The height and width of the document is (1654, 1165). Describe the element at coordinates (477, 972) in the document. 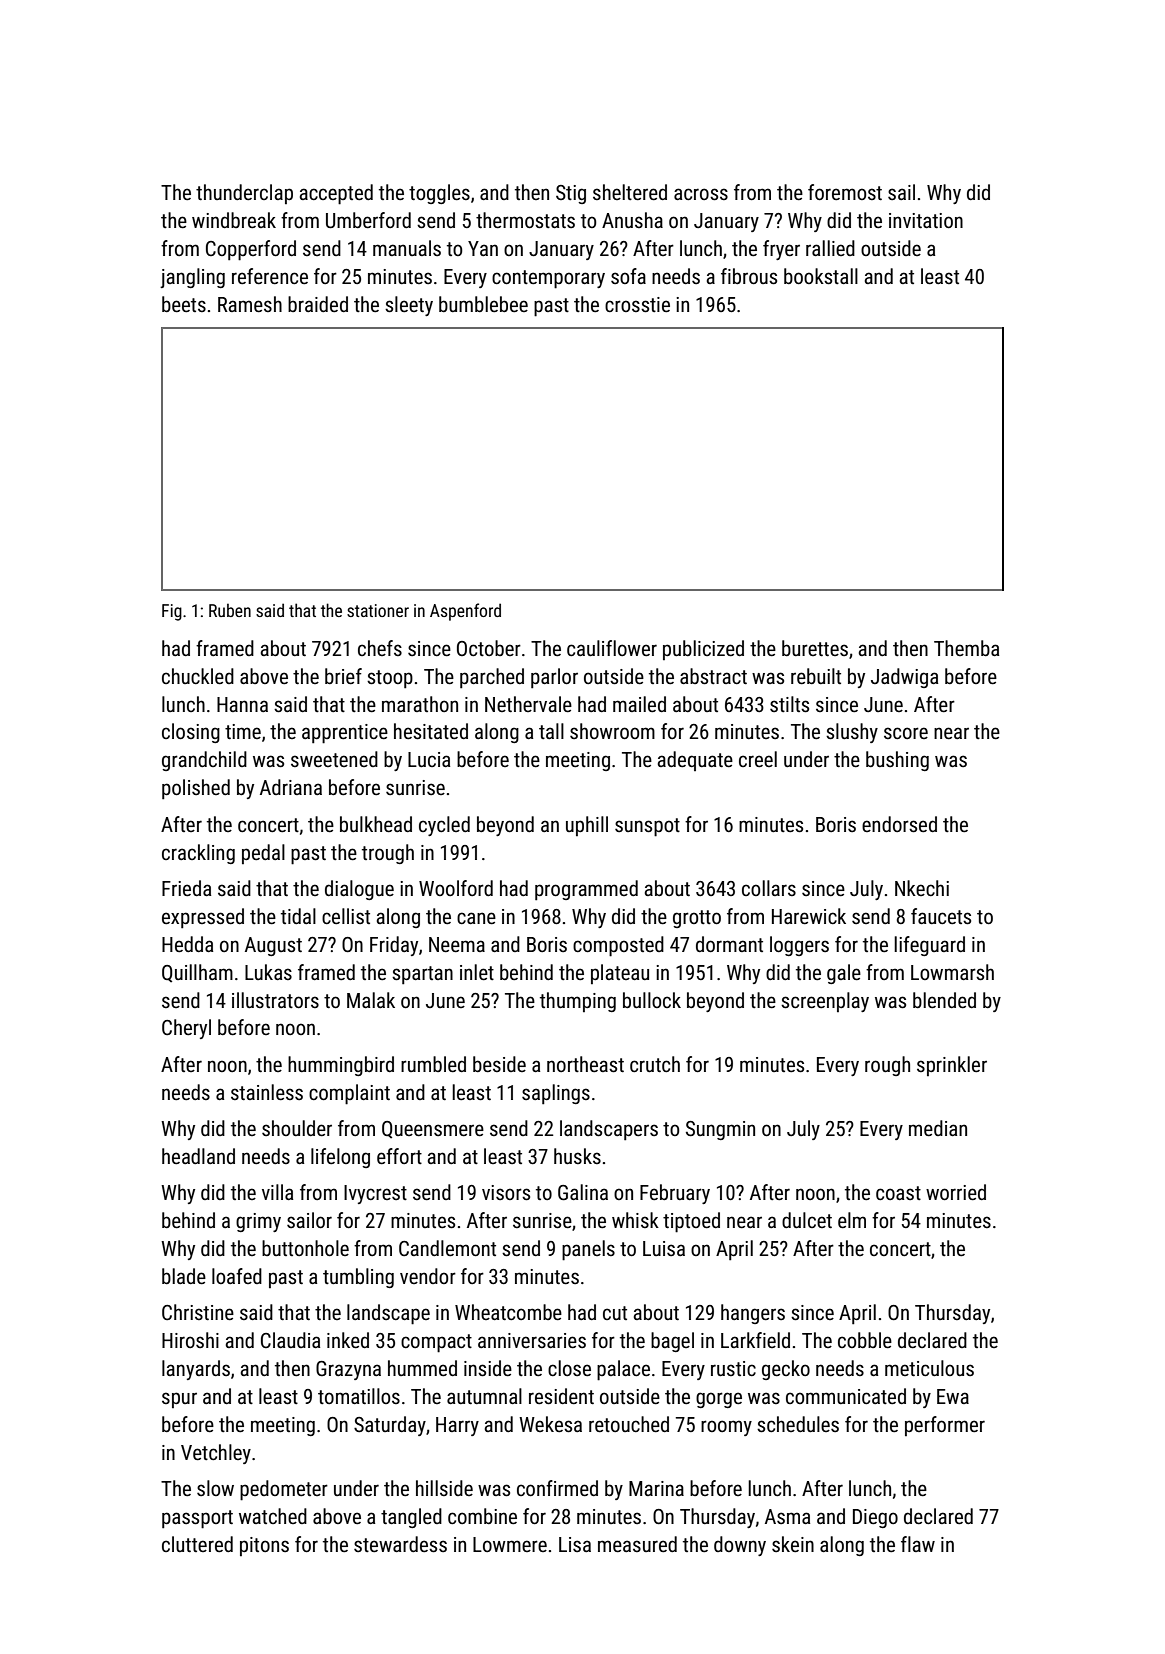

I see `inlet` at that location.
